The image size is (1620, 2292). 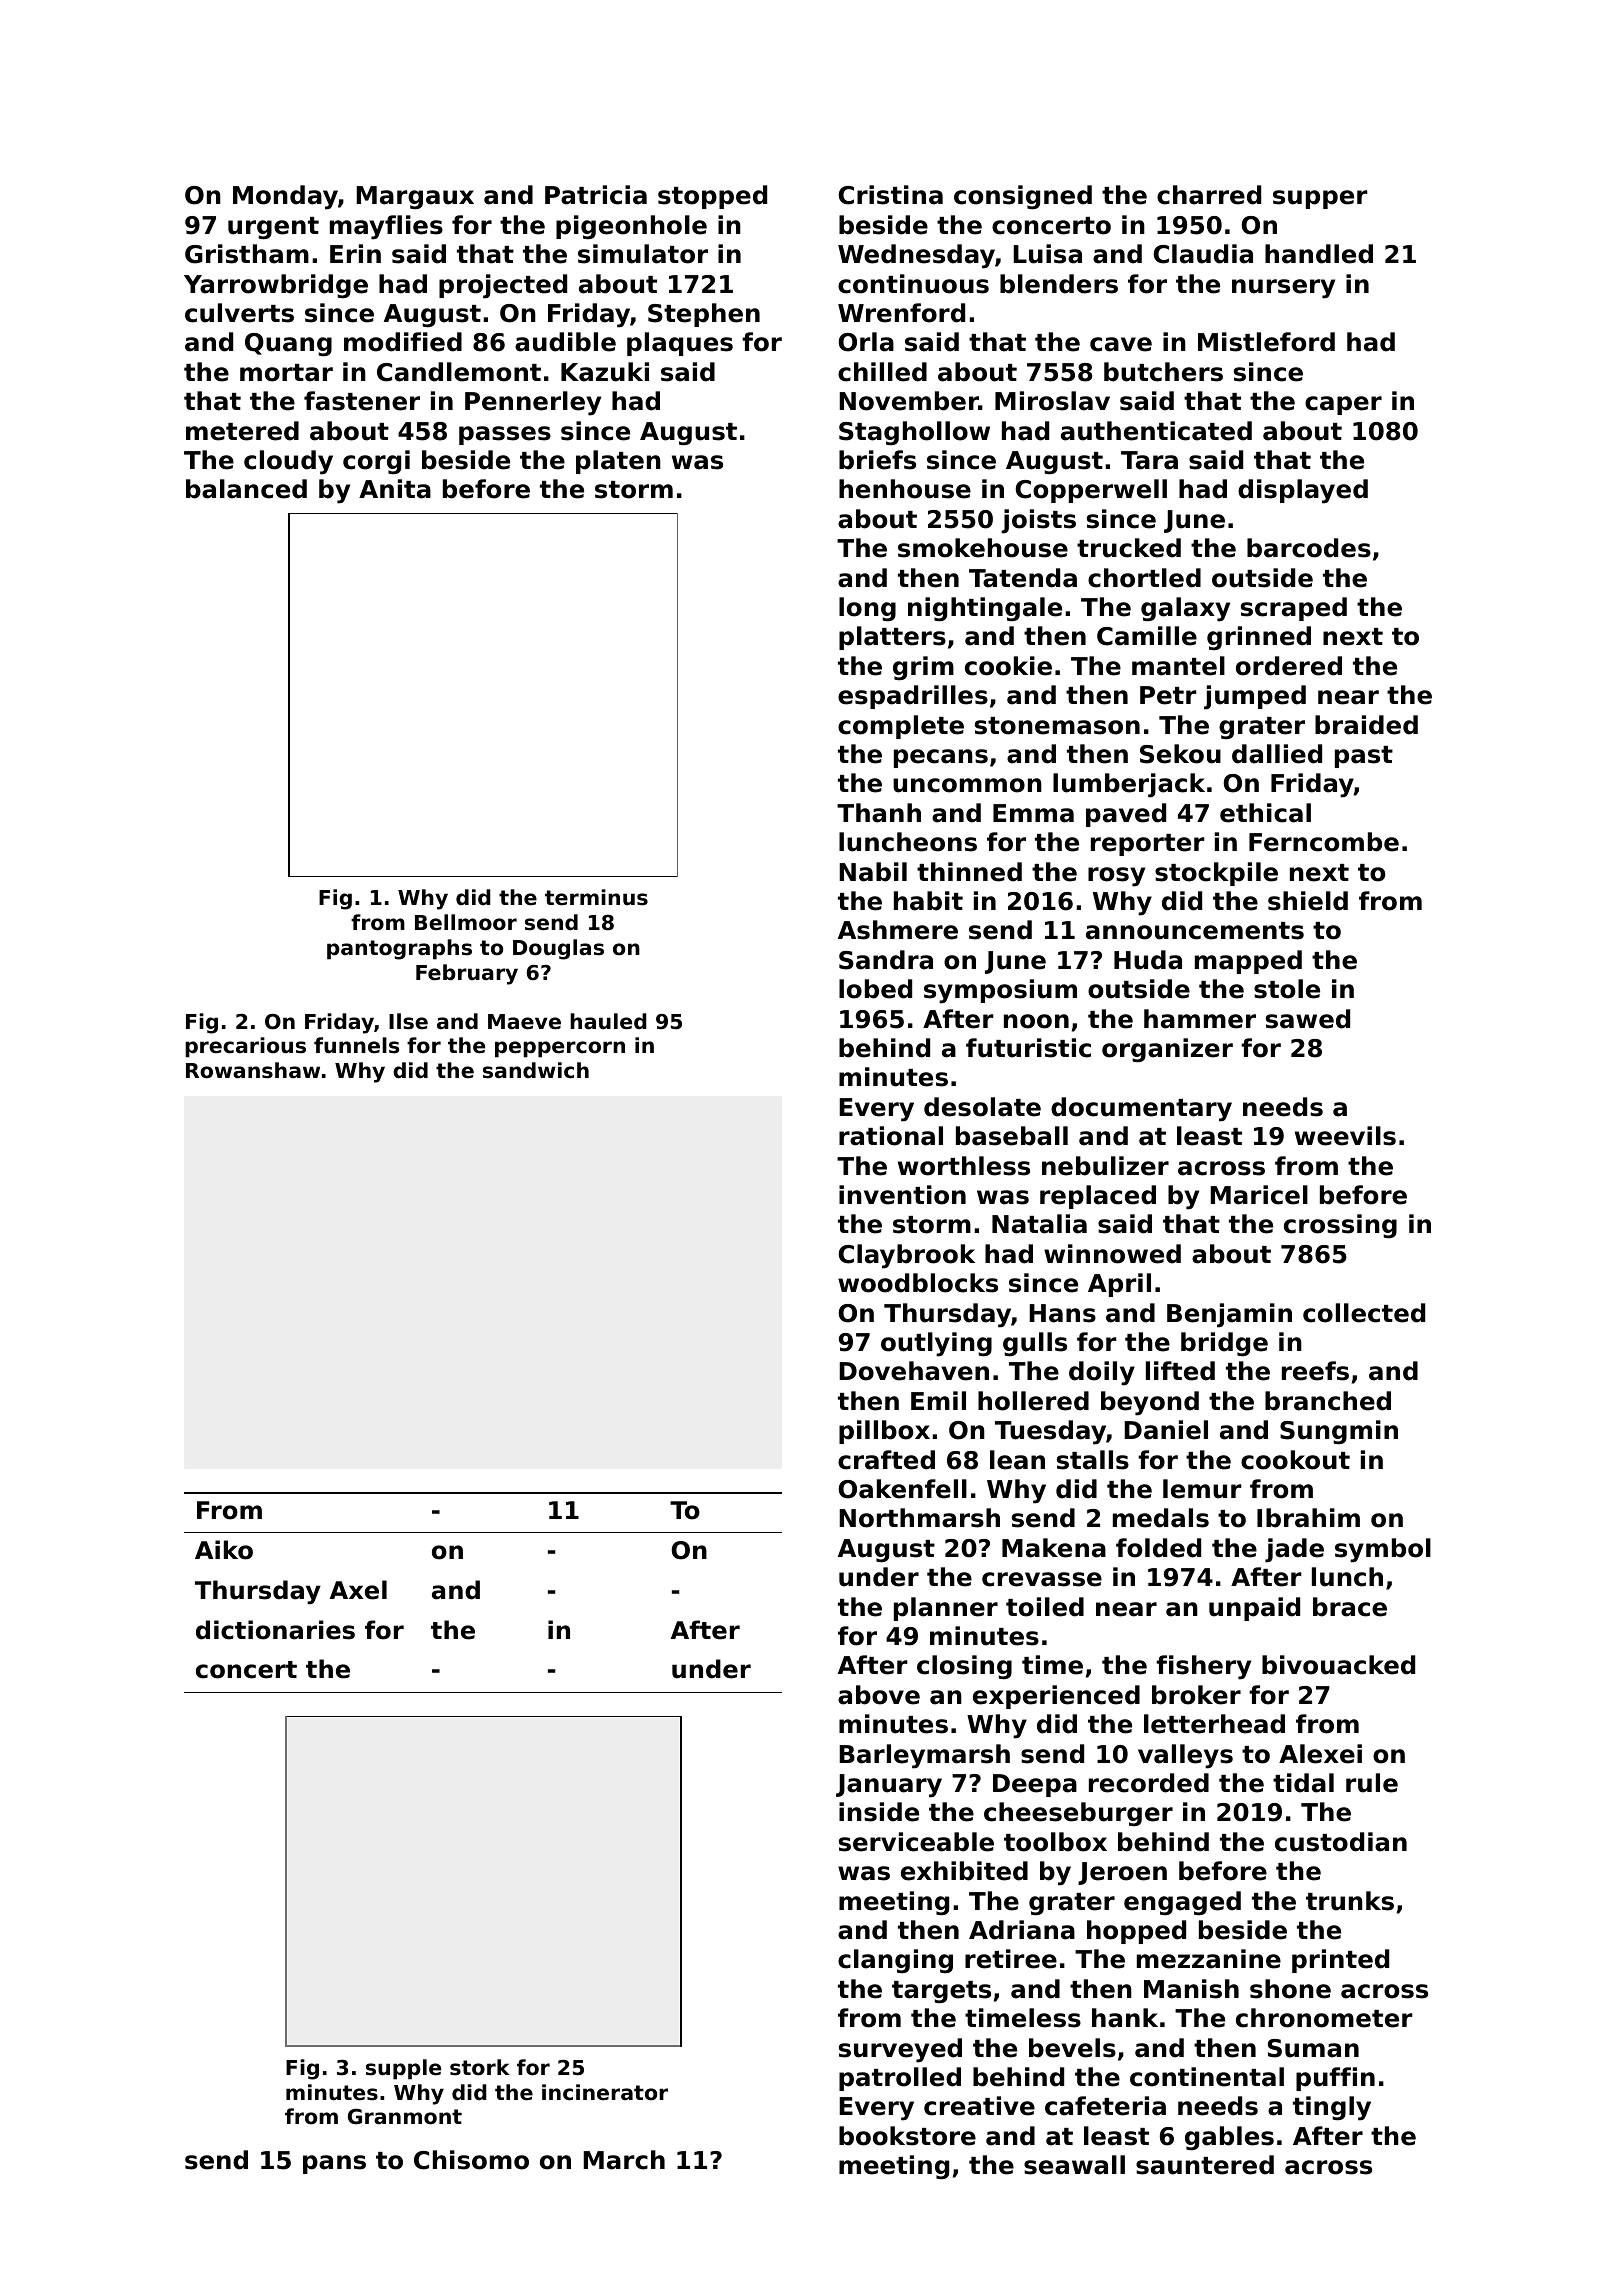 What do you see at coordinates (245, 1047) in the page?
I see `precarious` at bounding box center [245, 1047].
